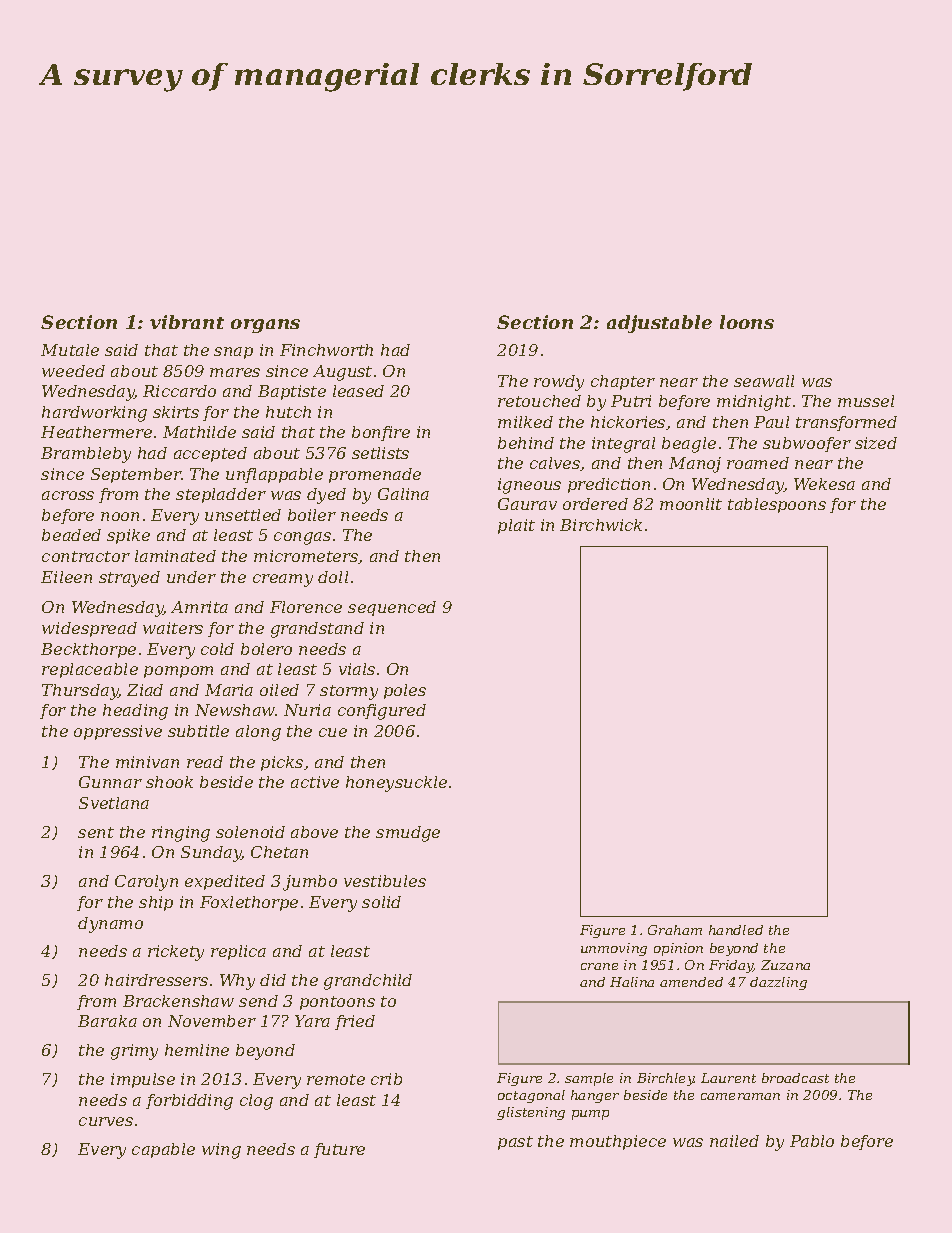 This page has height=1233, width=952. I want to click on shook, so click(169, 782).
